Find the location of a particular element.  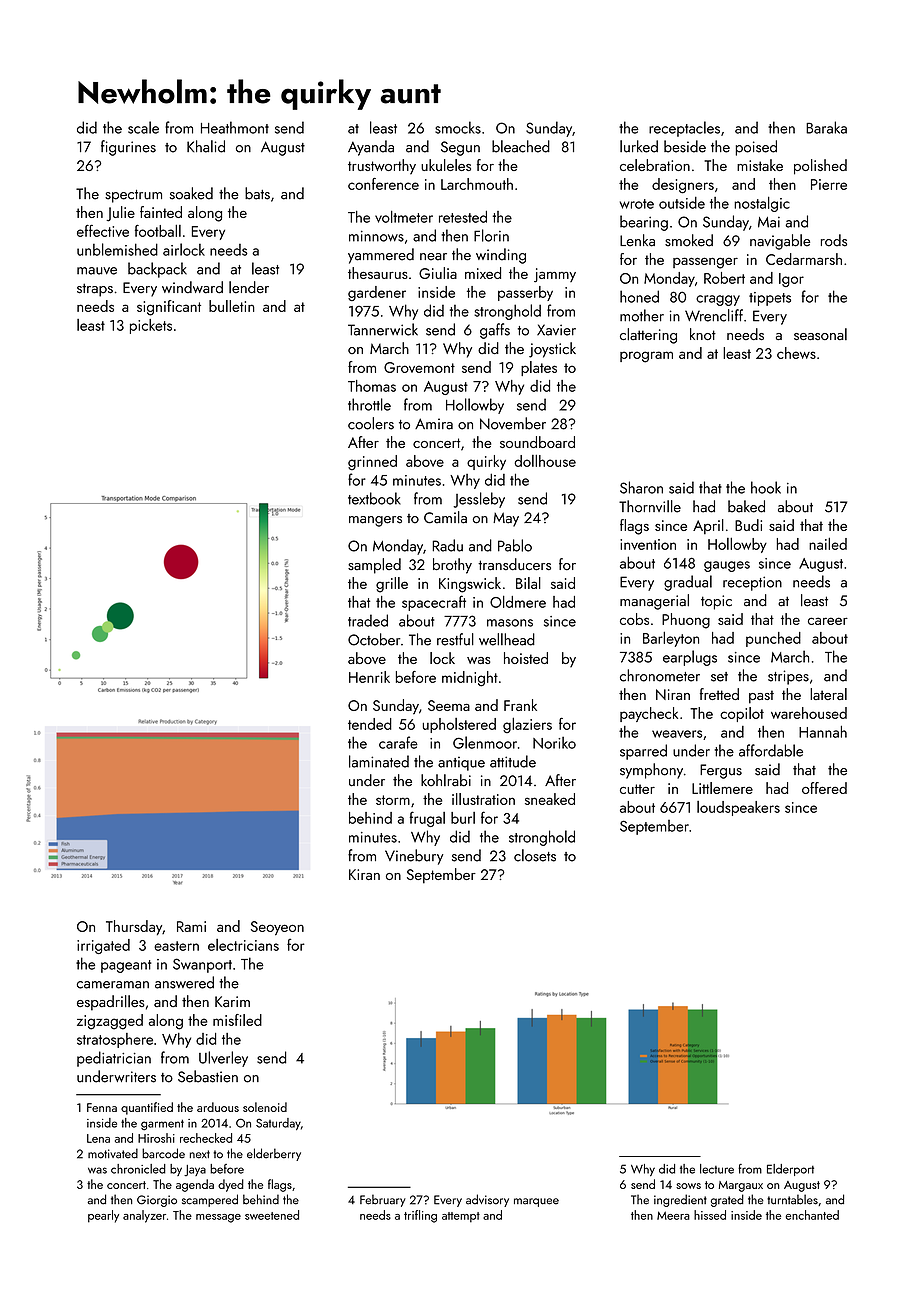

wrote is located at coordinates (637, 204).
